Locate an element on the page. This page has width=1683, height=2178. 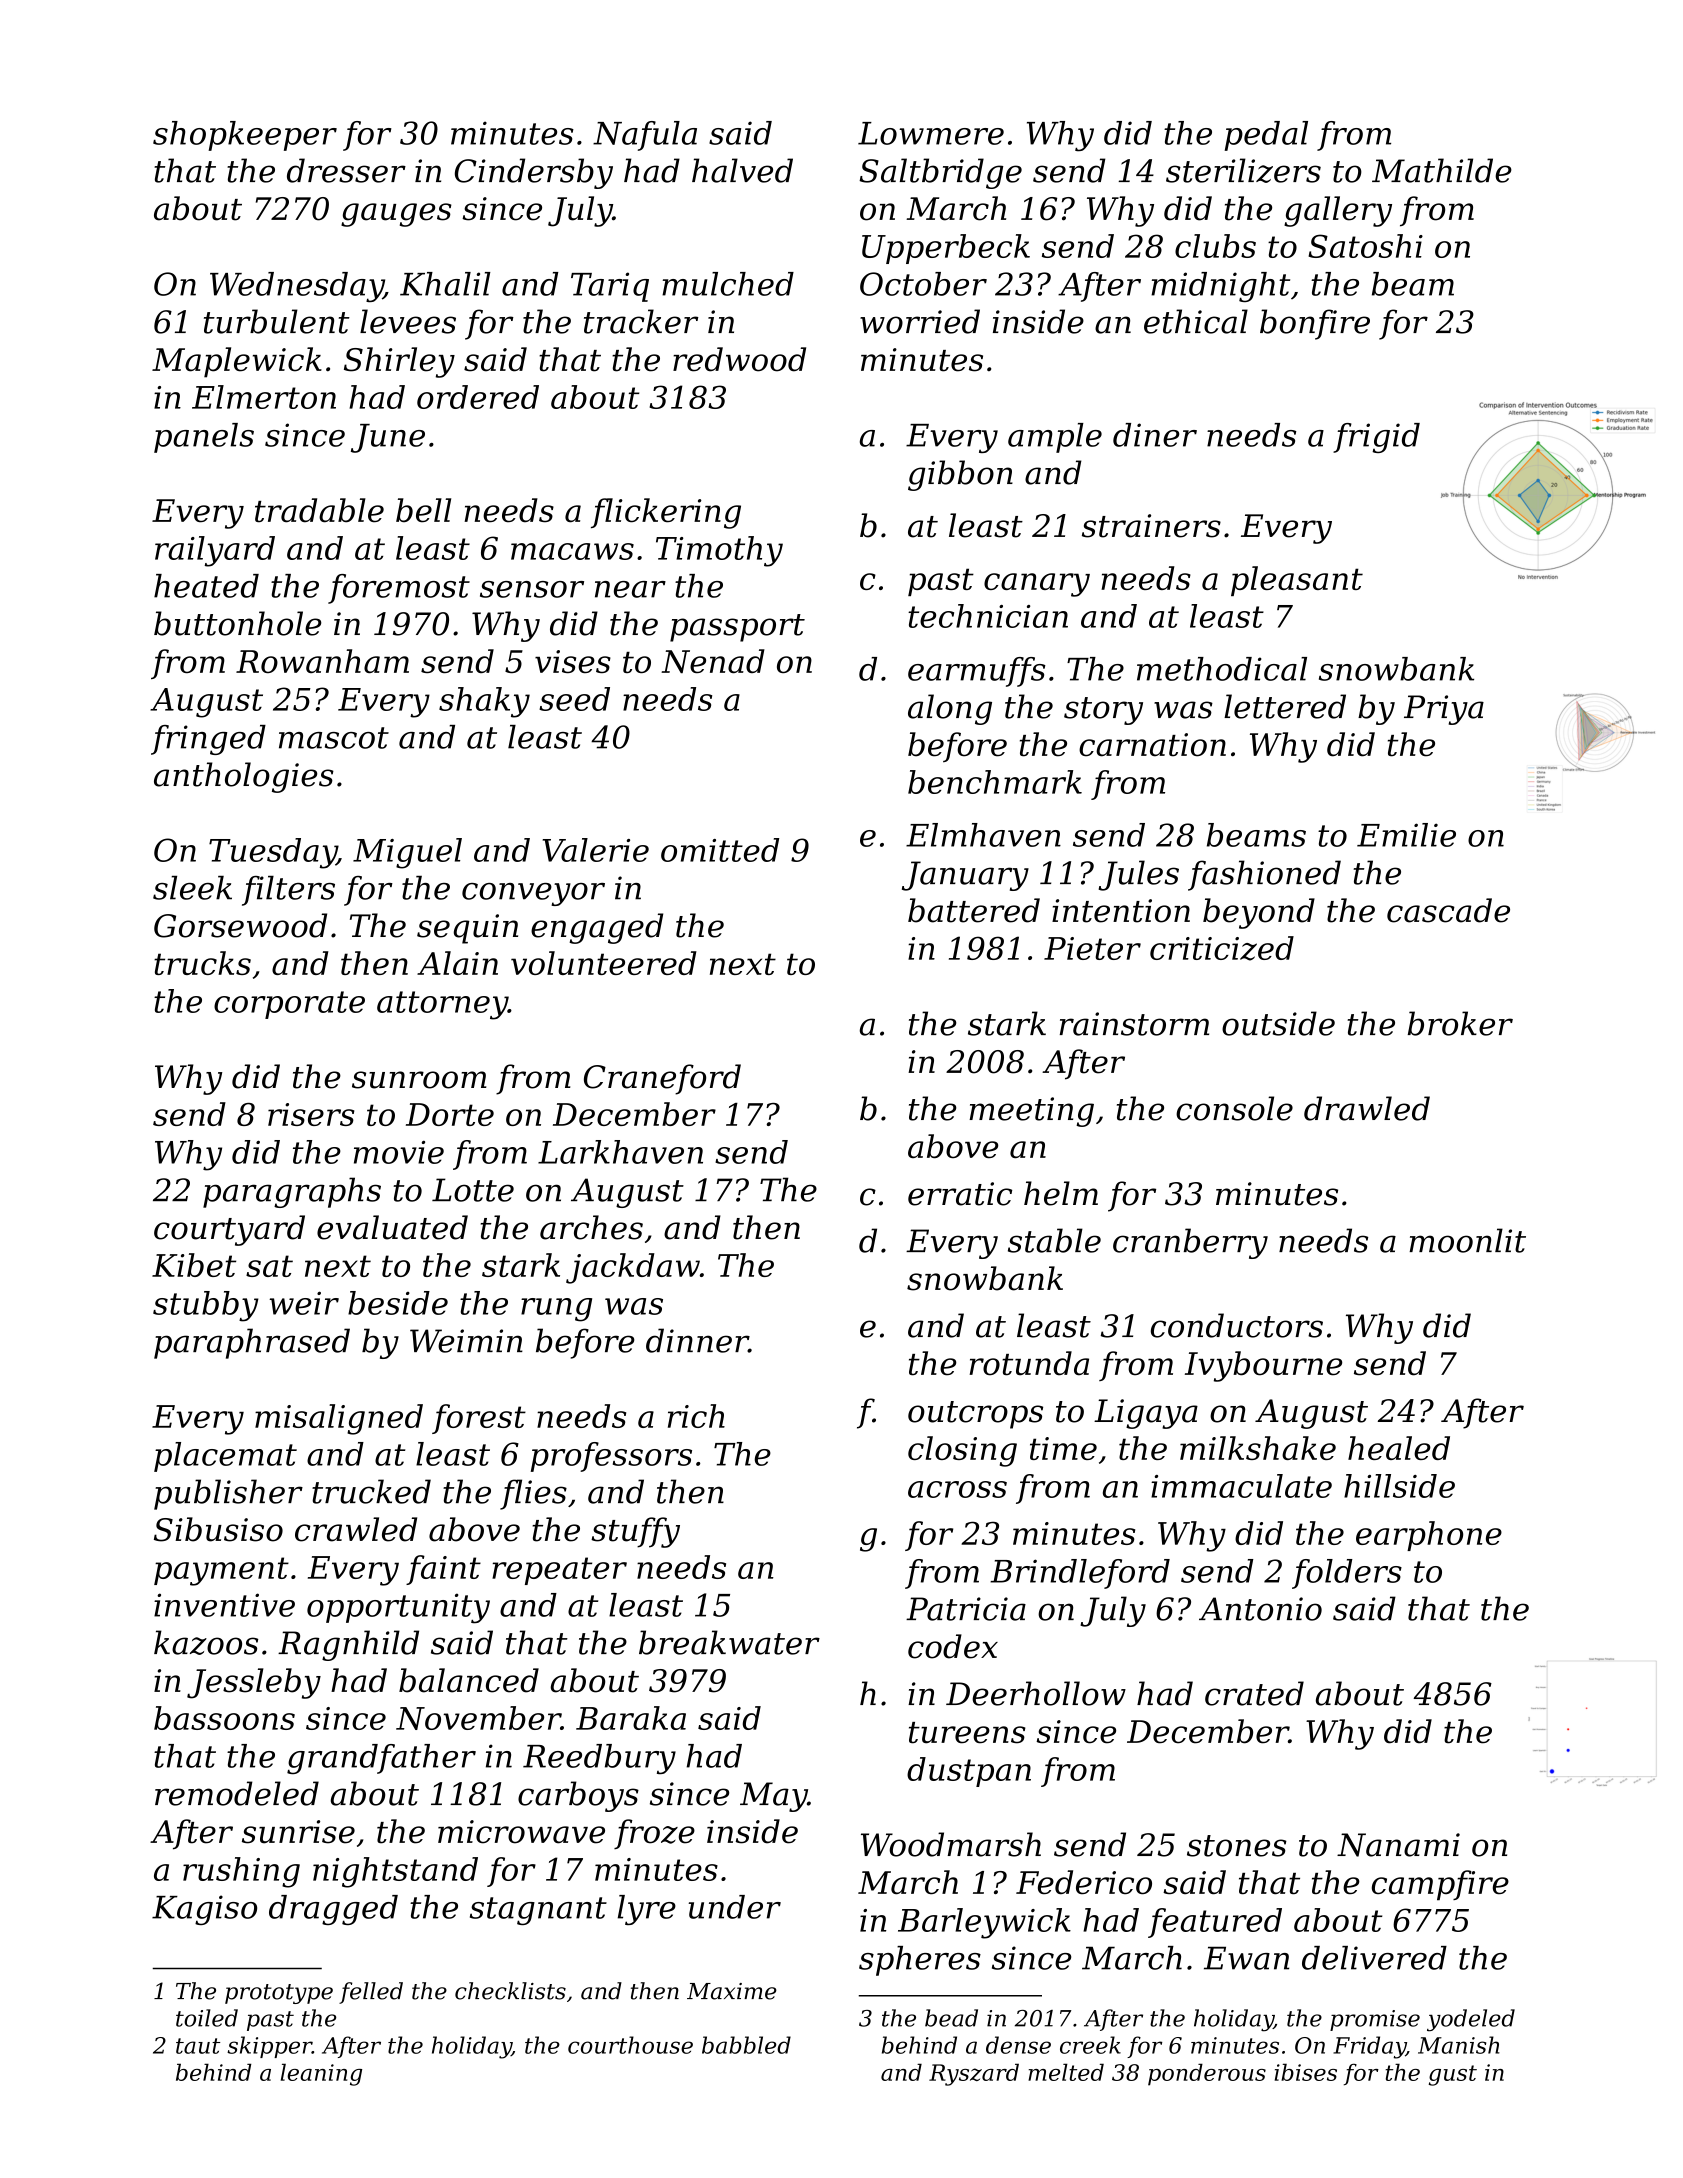
console is located at coordinates (1234, 1108).
